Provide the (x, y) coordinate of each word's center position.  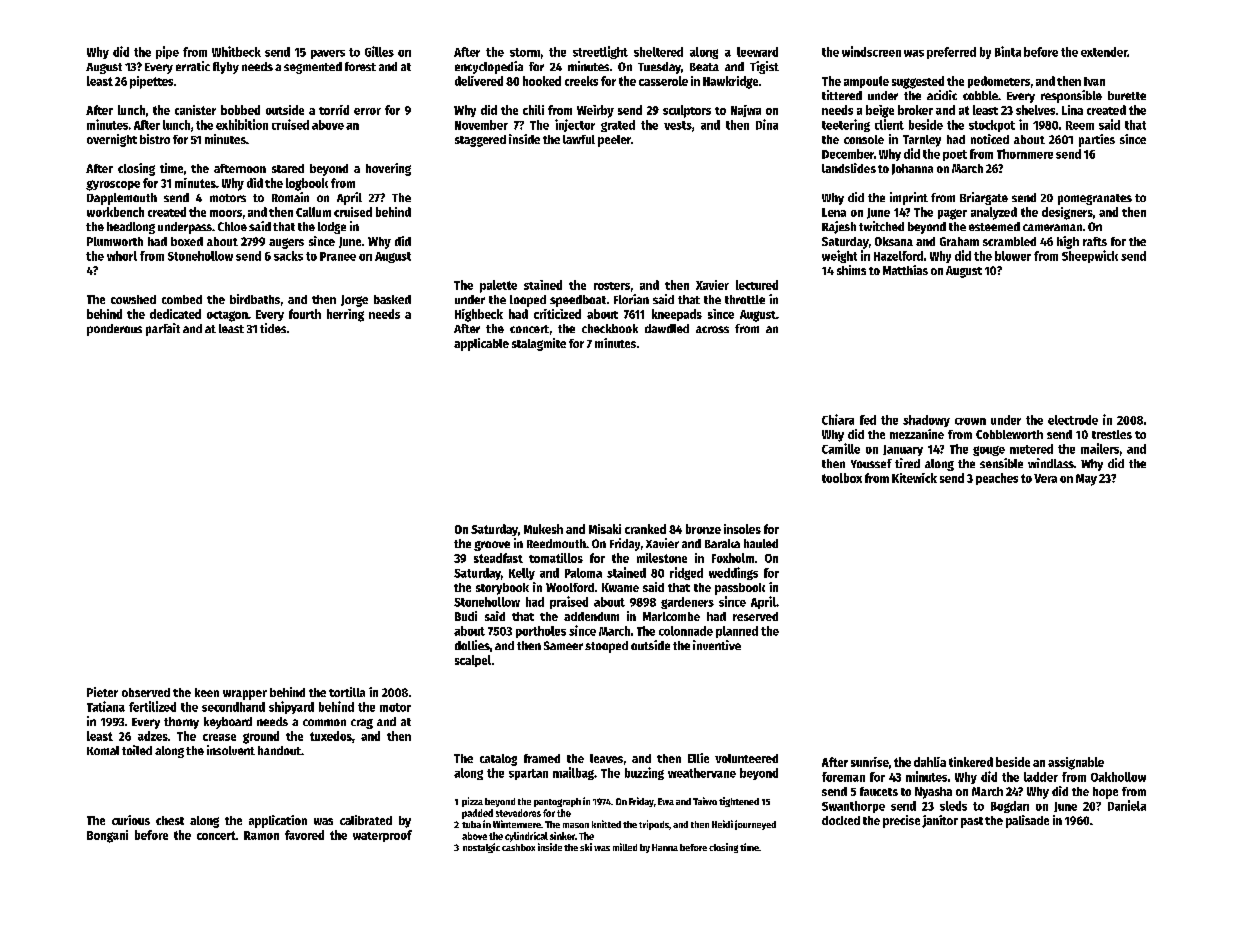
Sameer (563, 645)
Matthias (905, 270)
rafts (1095, 241)
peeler (614, 141)
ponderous (114, 330)
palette (498, 286)
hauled (761, 543)
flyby (226, 68)
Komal (103, 750)
